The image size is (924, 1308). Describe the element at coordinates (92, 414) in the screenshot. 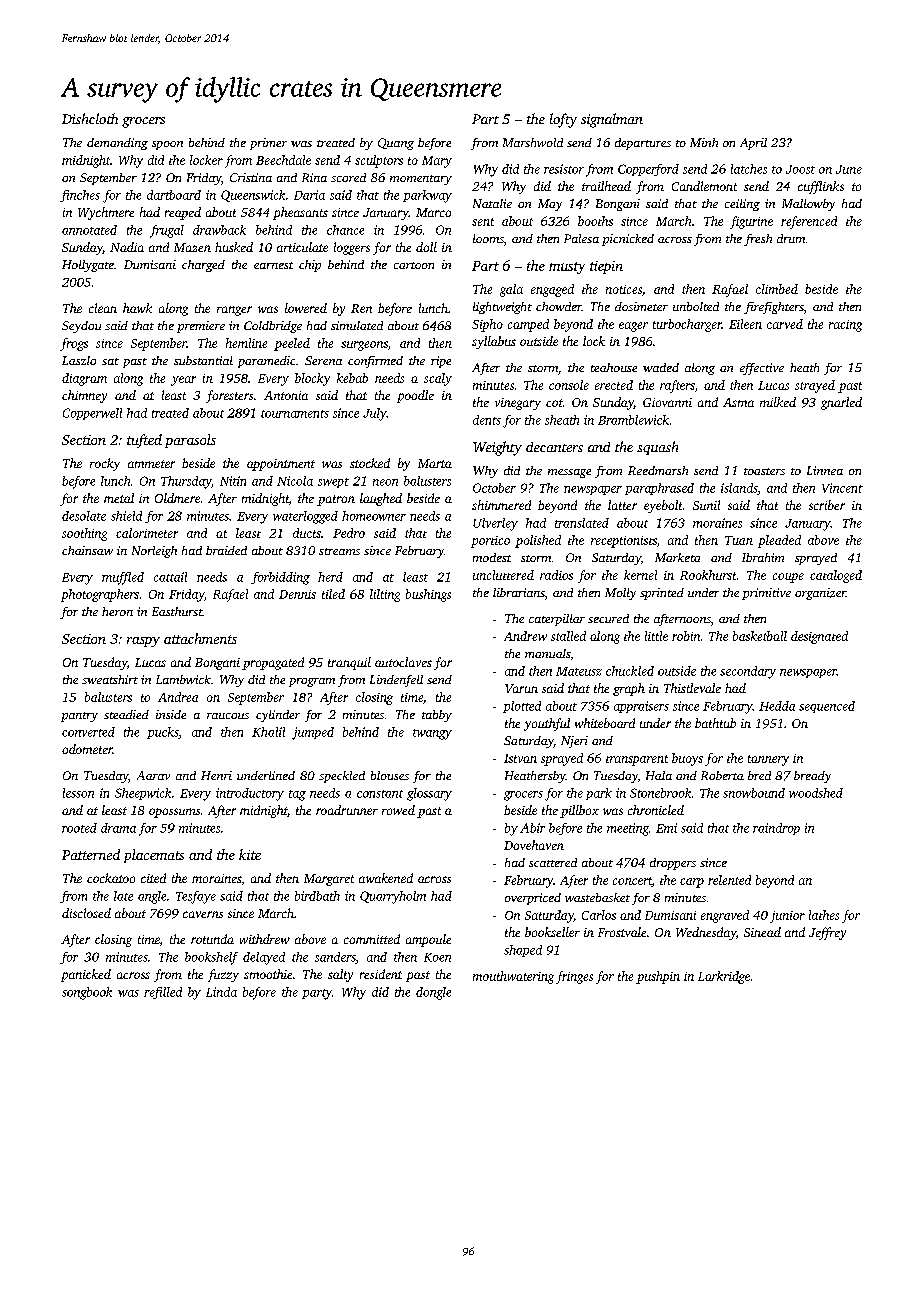

I see `Copperwell` at that location.
